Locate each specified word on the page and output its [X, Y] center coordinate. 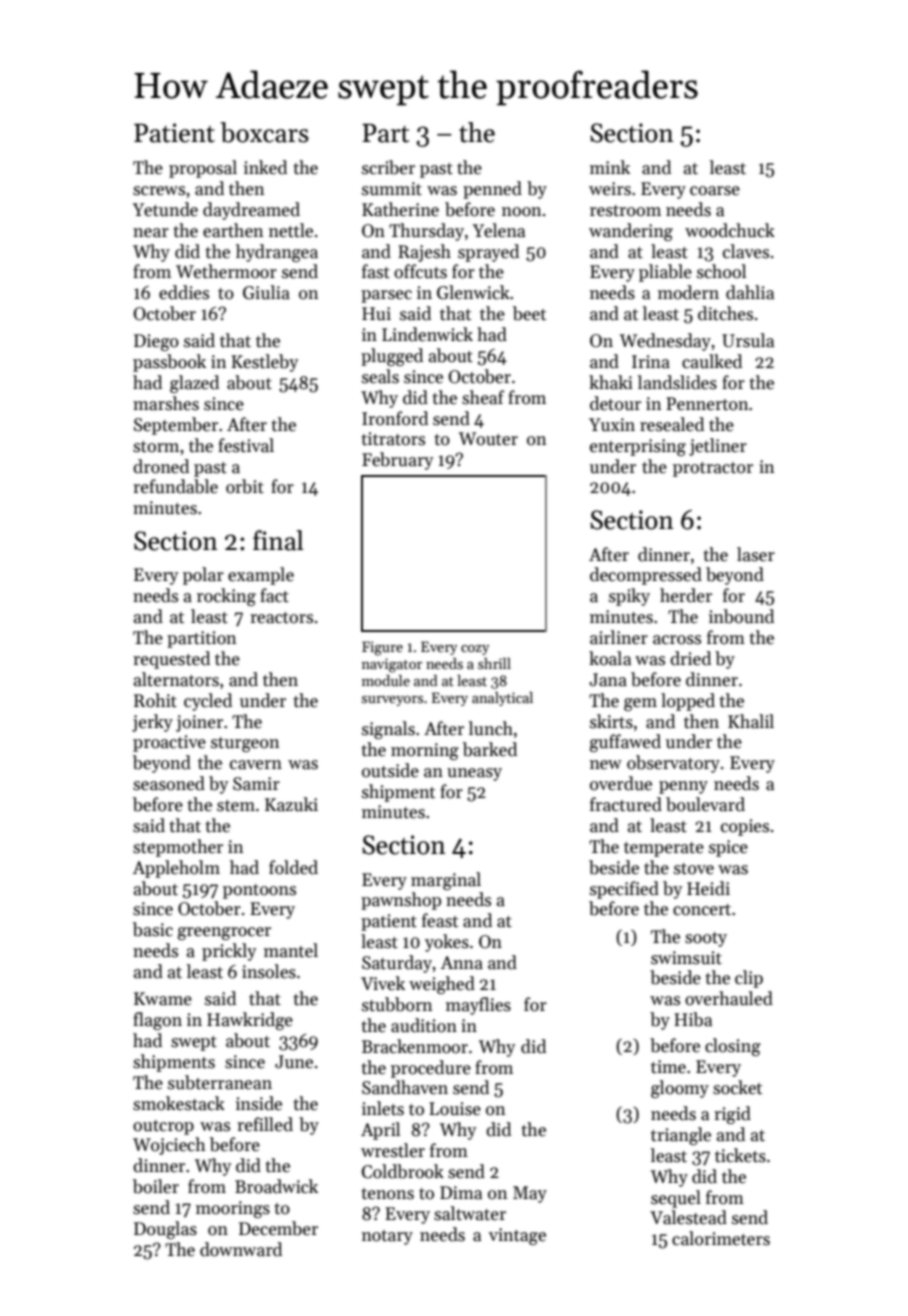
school [721, 271]
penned [492, 190]
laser [756, 554]
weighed [442, 985]
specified [624, 890]
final [278, 540]
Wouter [488, 439]
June [294, 1062]
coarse [715, 191]
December [278, 1228]
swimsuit [686, 958]
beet [529, 313]
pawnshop [401, 901]
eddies [184, 292]
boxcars [264, 132]
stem [236, 806]
